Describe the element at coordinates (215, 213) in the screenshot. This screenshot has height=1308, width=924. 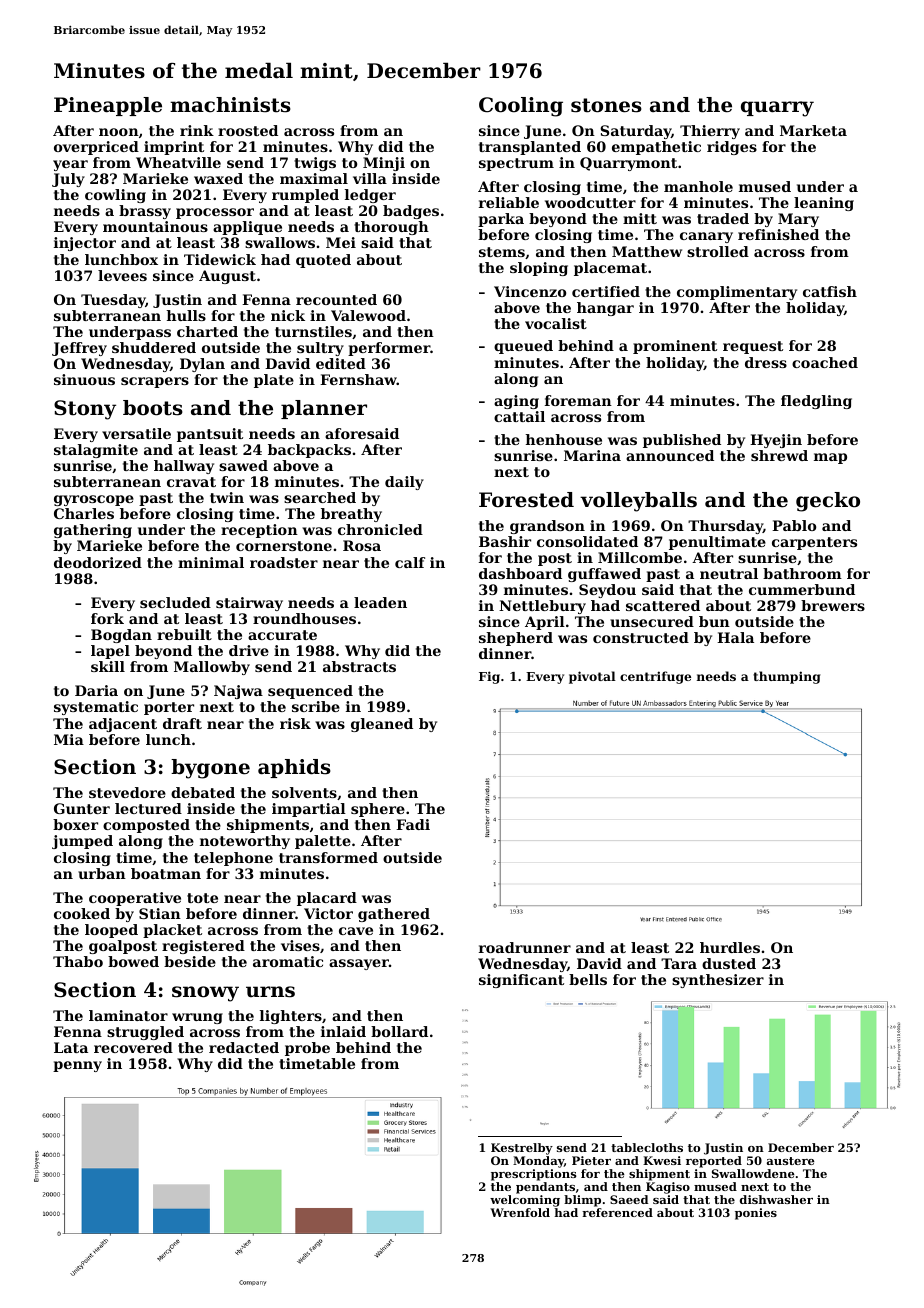
I see `processor` at that location.
